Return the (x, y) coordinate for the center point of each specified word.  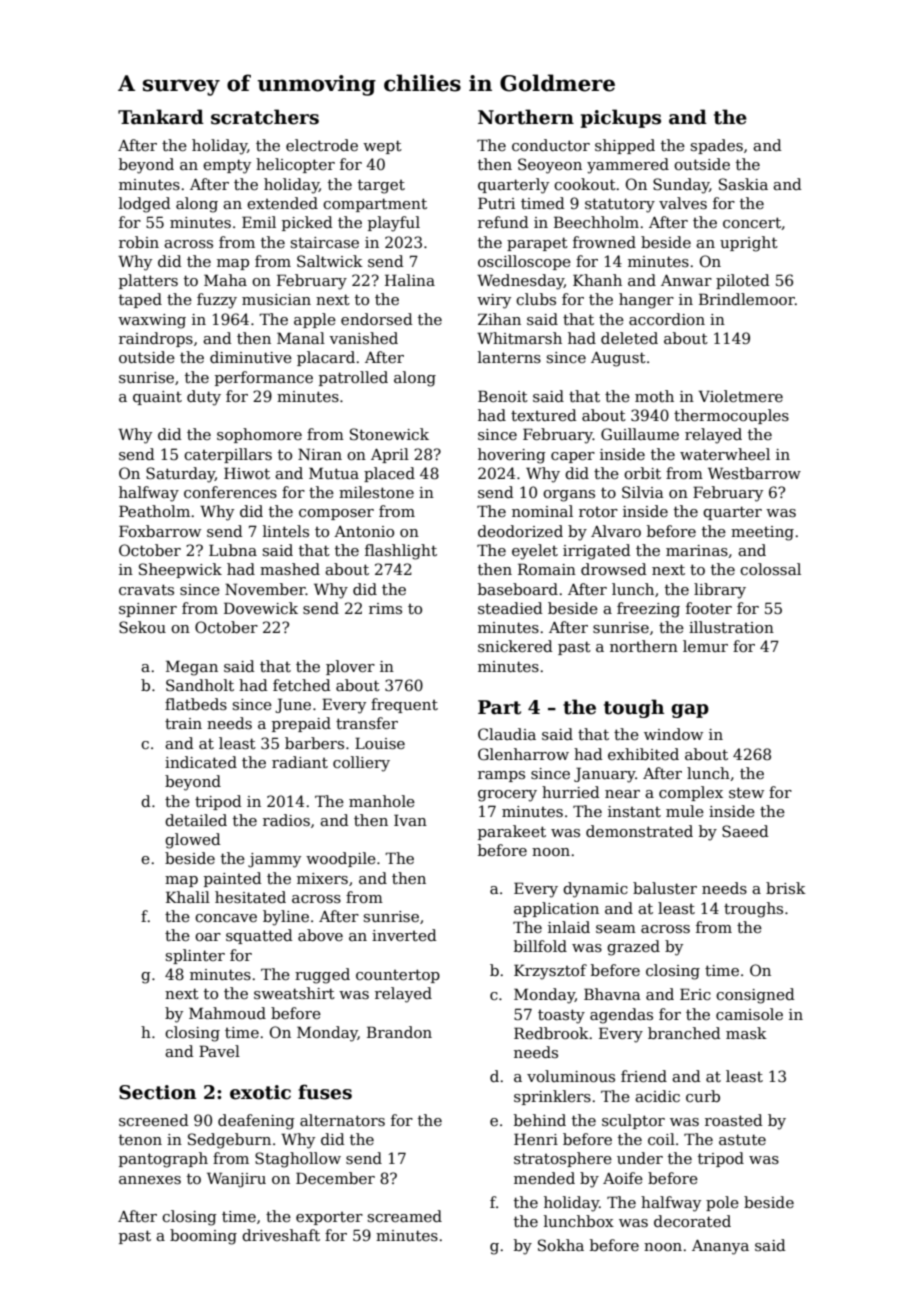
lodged (145, 205)
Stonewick (389, 434)
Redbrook (551, 1033)
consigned (755, 996)
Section (157, 1092)
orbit (642, 473)
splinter (195, 956)
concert (752, 222)
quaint (157, 398)
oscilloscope (524, 262)
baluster (665, 888)
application (556, 909)
